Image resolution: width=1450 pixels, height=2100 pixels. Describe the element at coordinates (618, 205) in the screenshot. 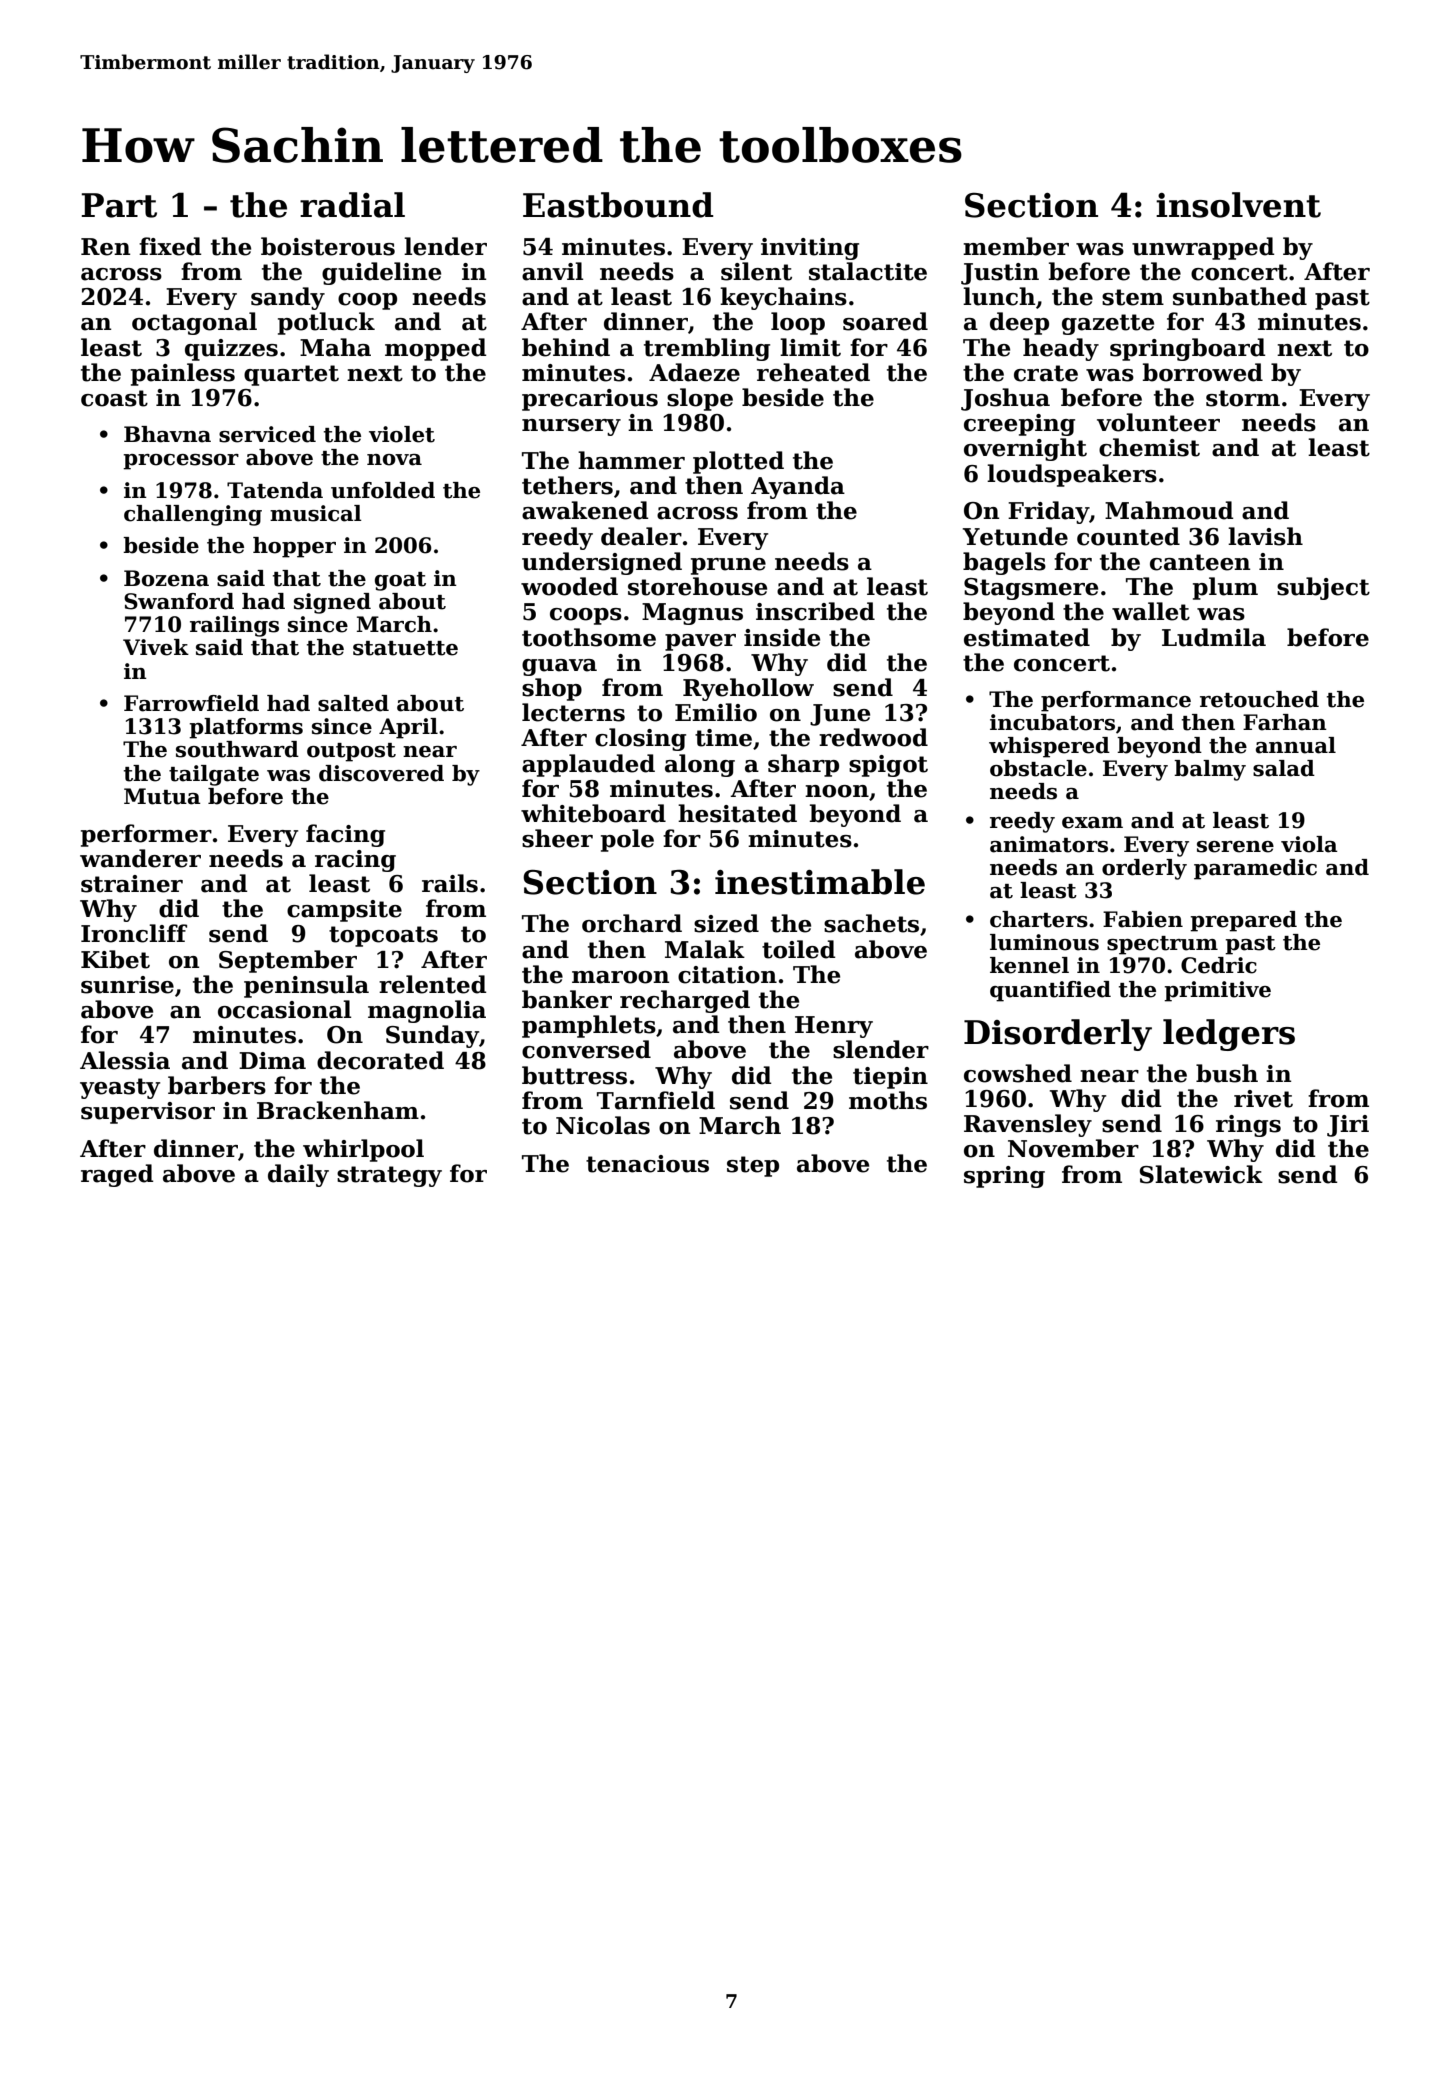

I see `Eastbound` at that location.
